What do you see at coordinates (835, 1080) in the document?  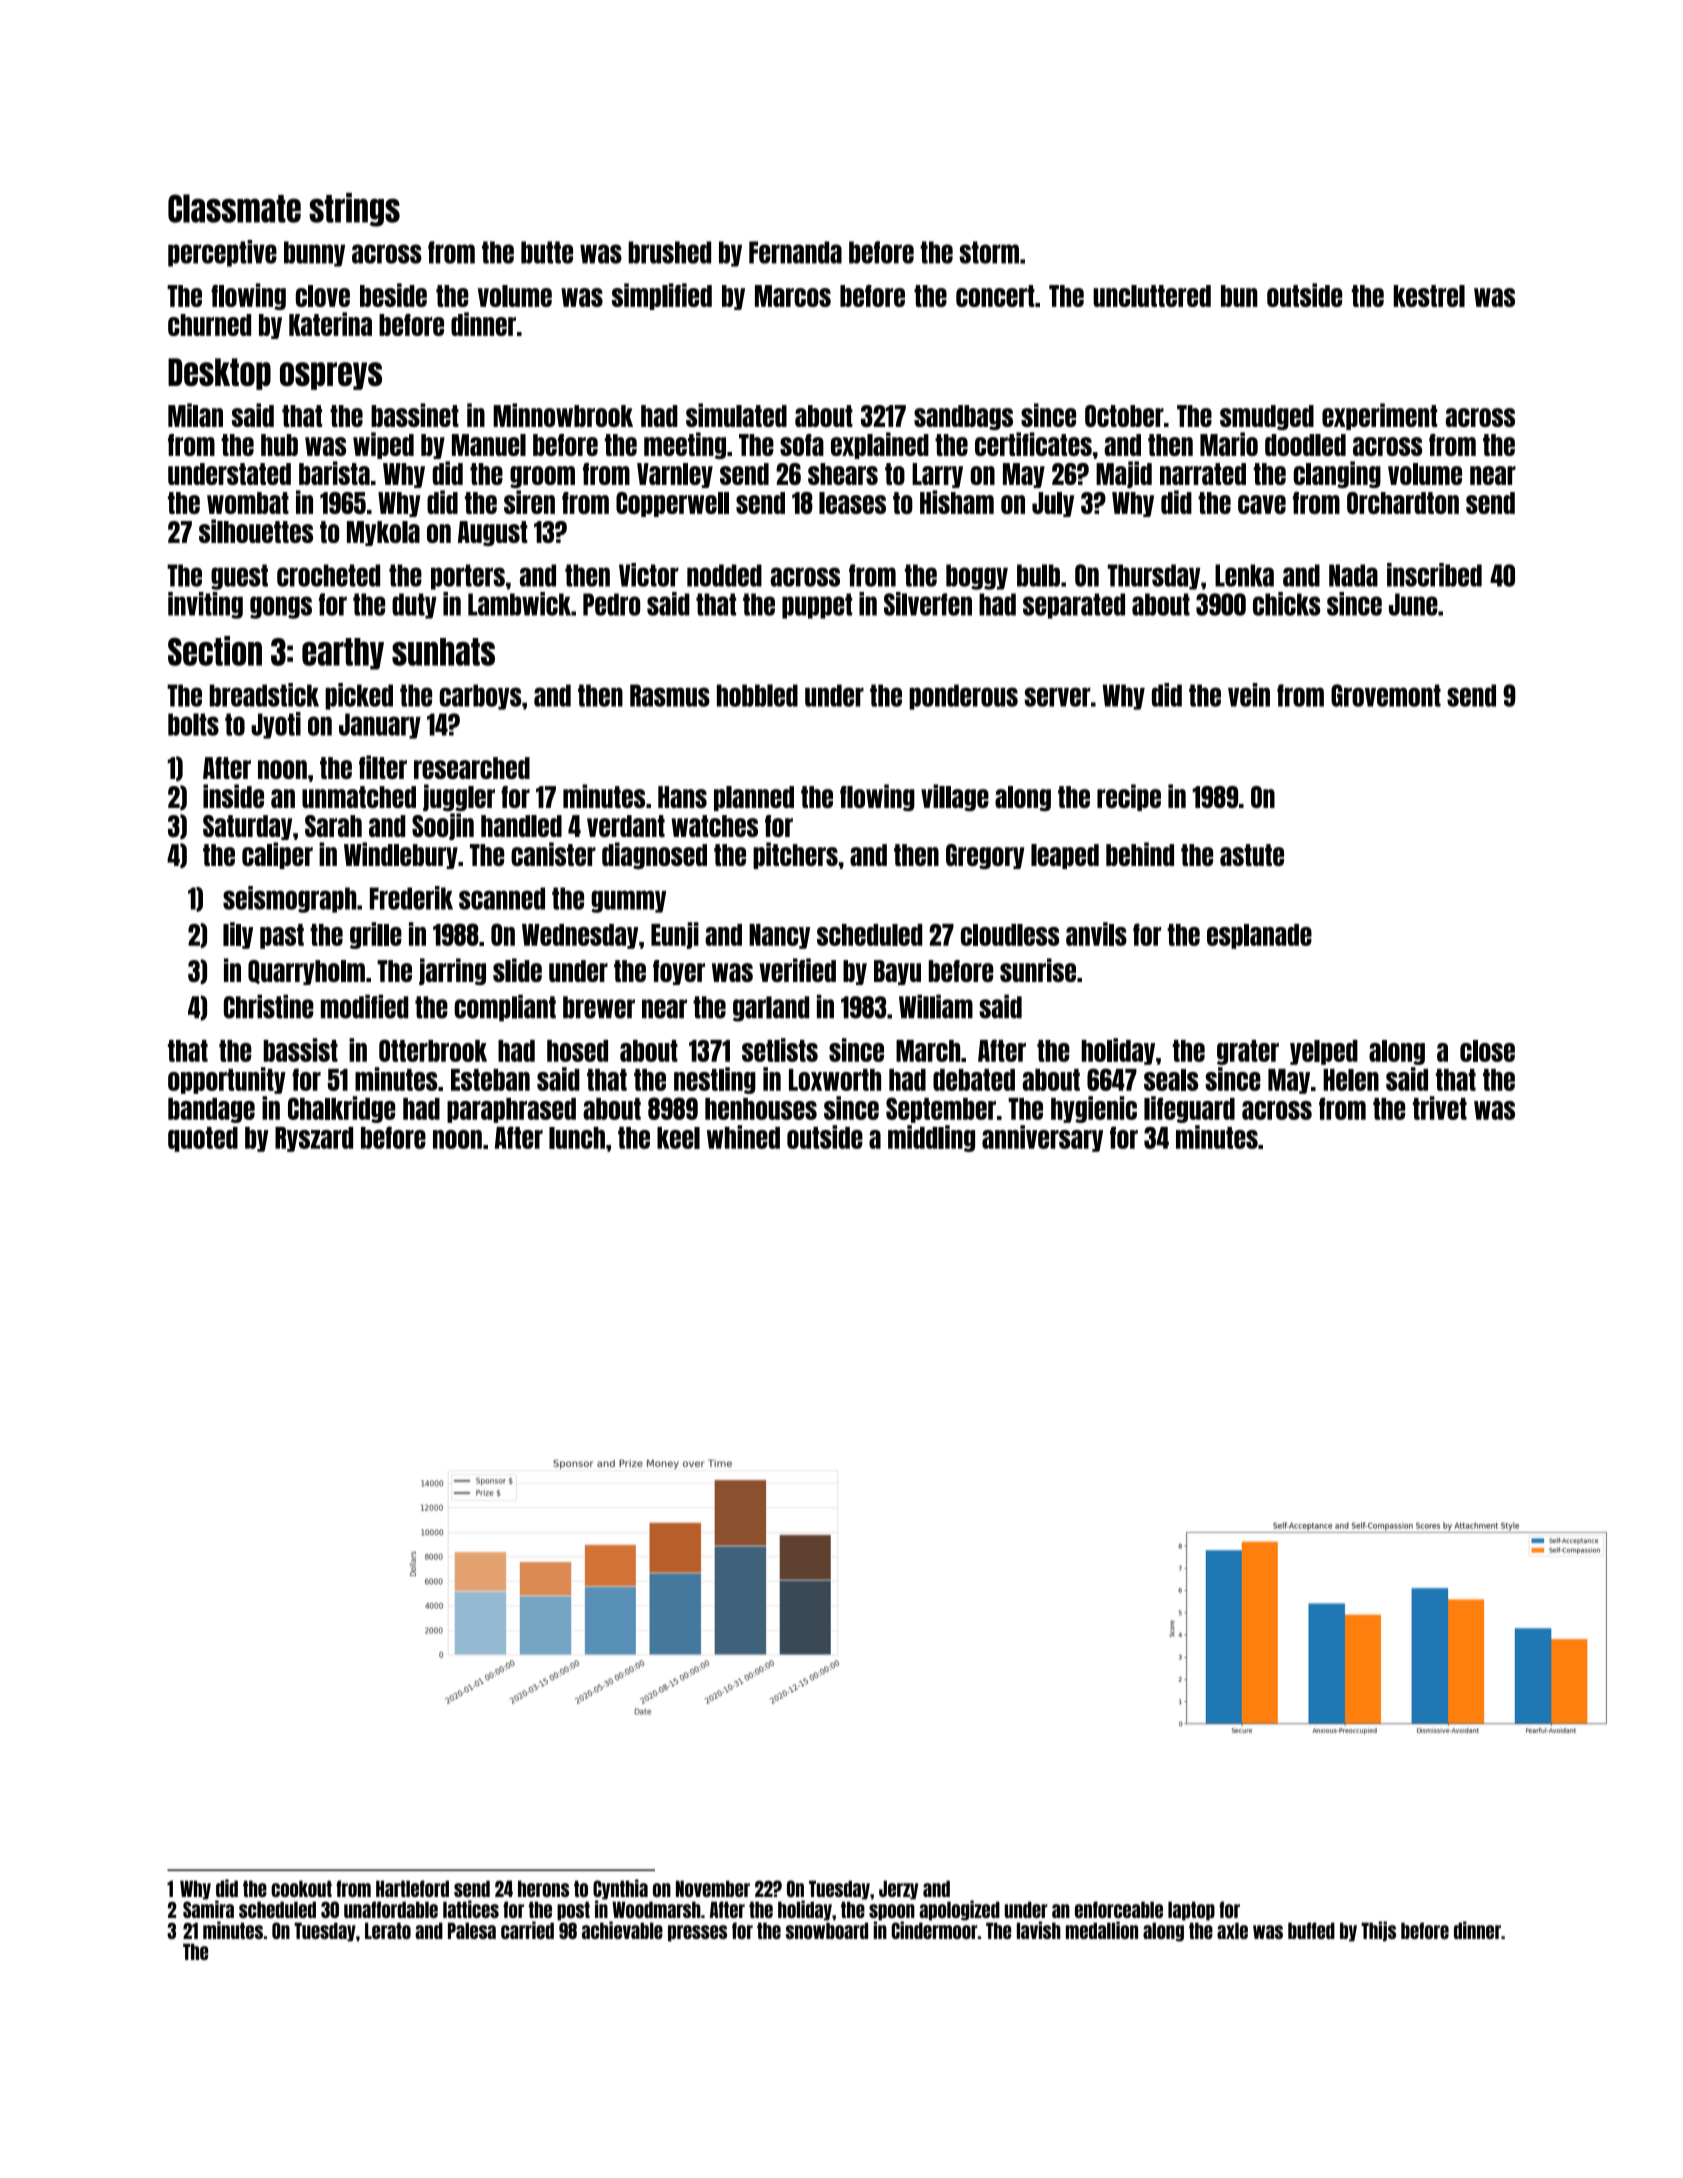 I see `Loxworth` at bounding box center [835, 1080].
